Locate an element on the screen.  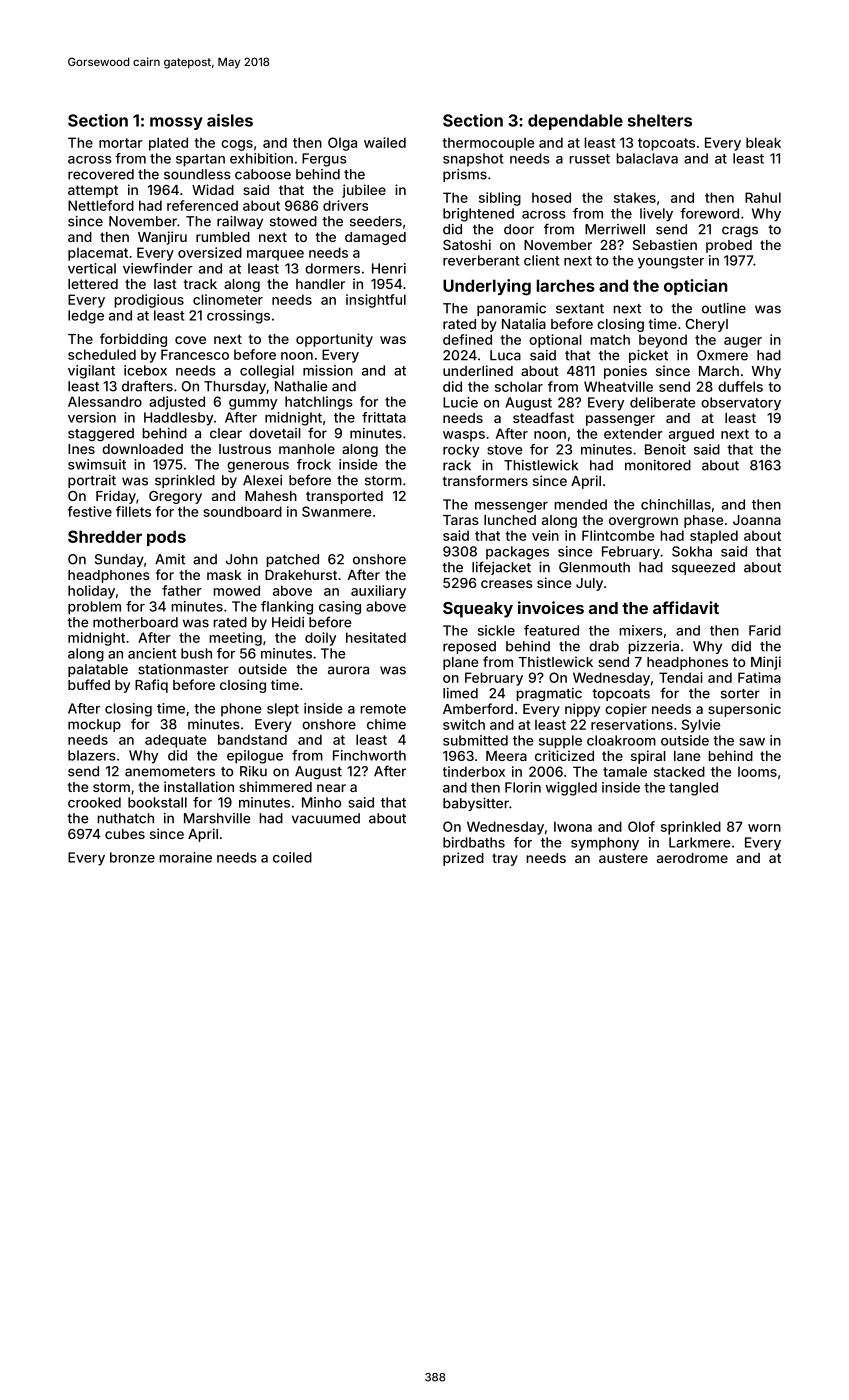
rumbled is located at coordinates (223, 237).
